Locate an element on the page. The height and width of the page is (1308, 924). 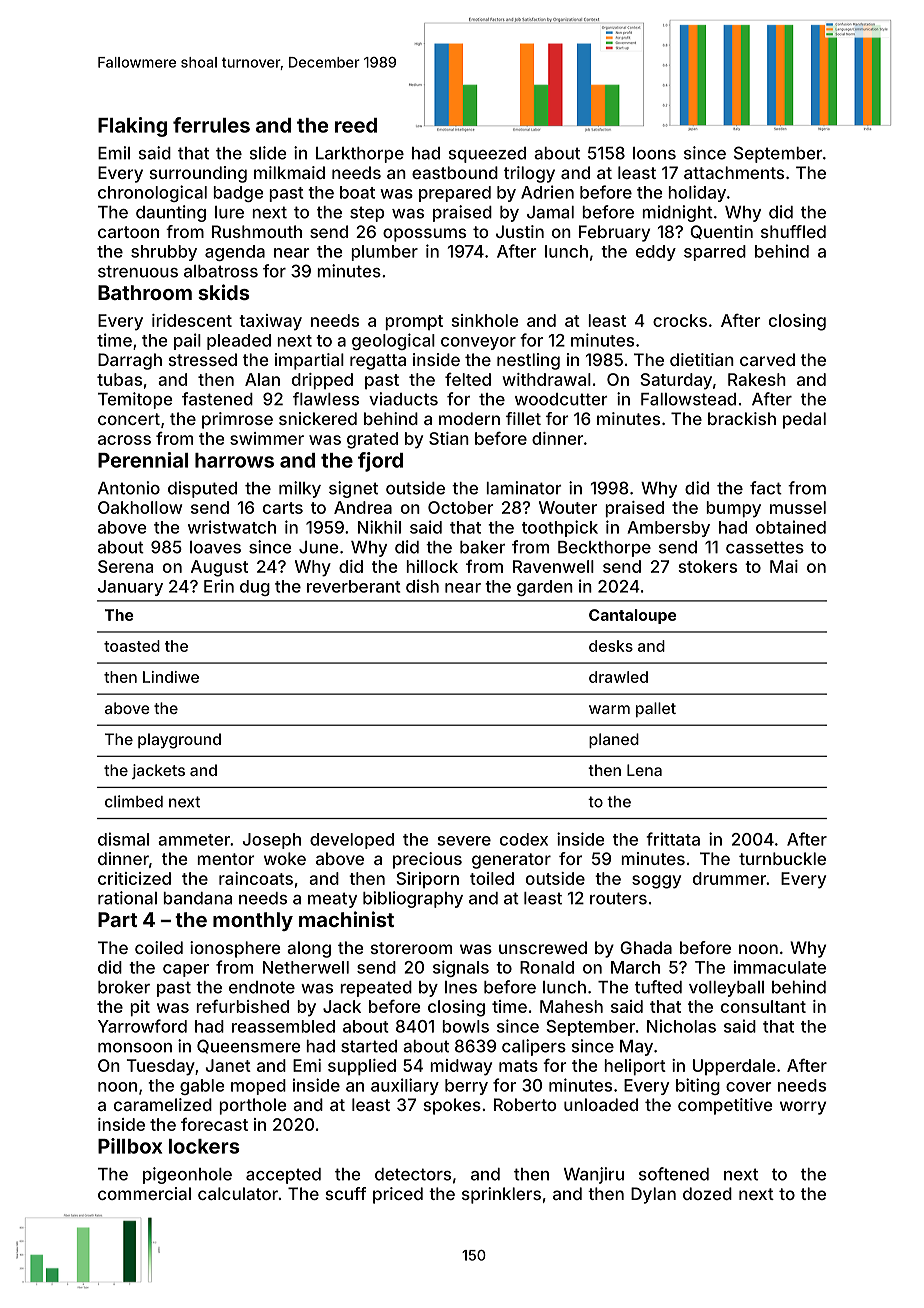
Dylan is located at coordinates (653, 1195).
